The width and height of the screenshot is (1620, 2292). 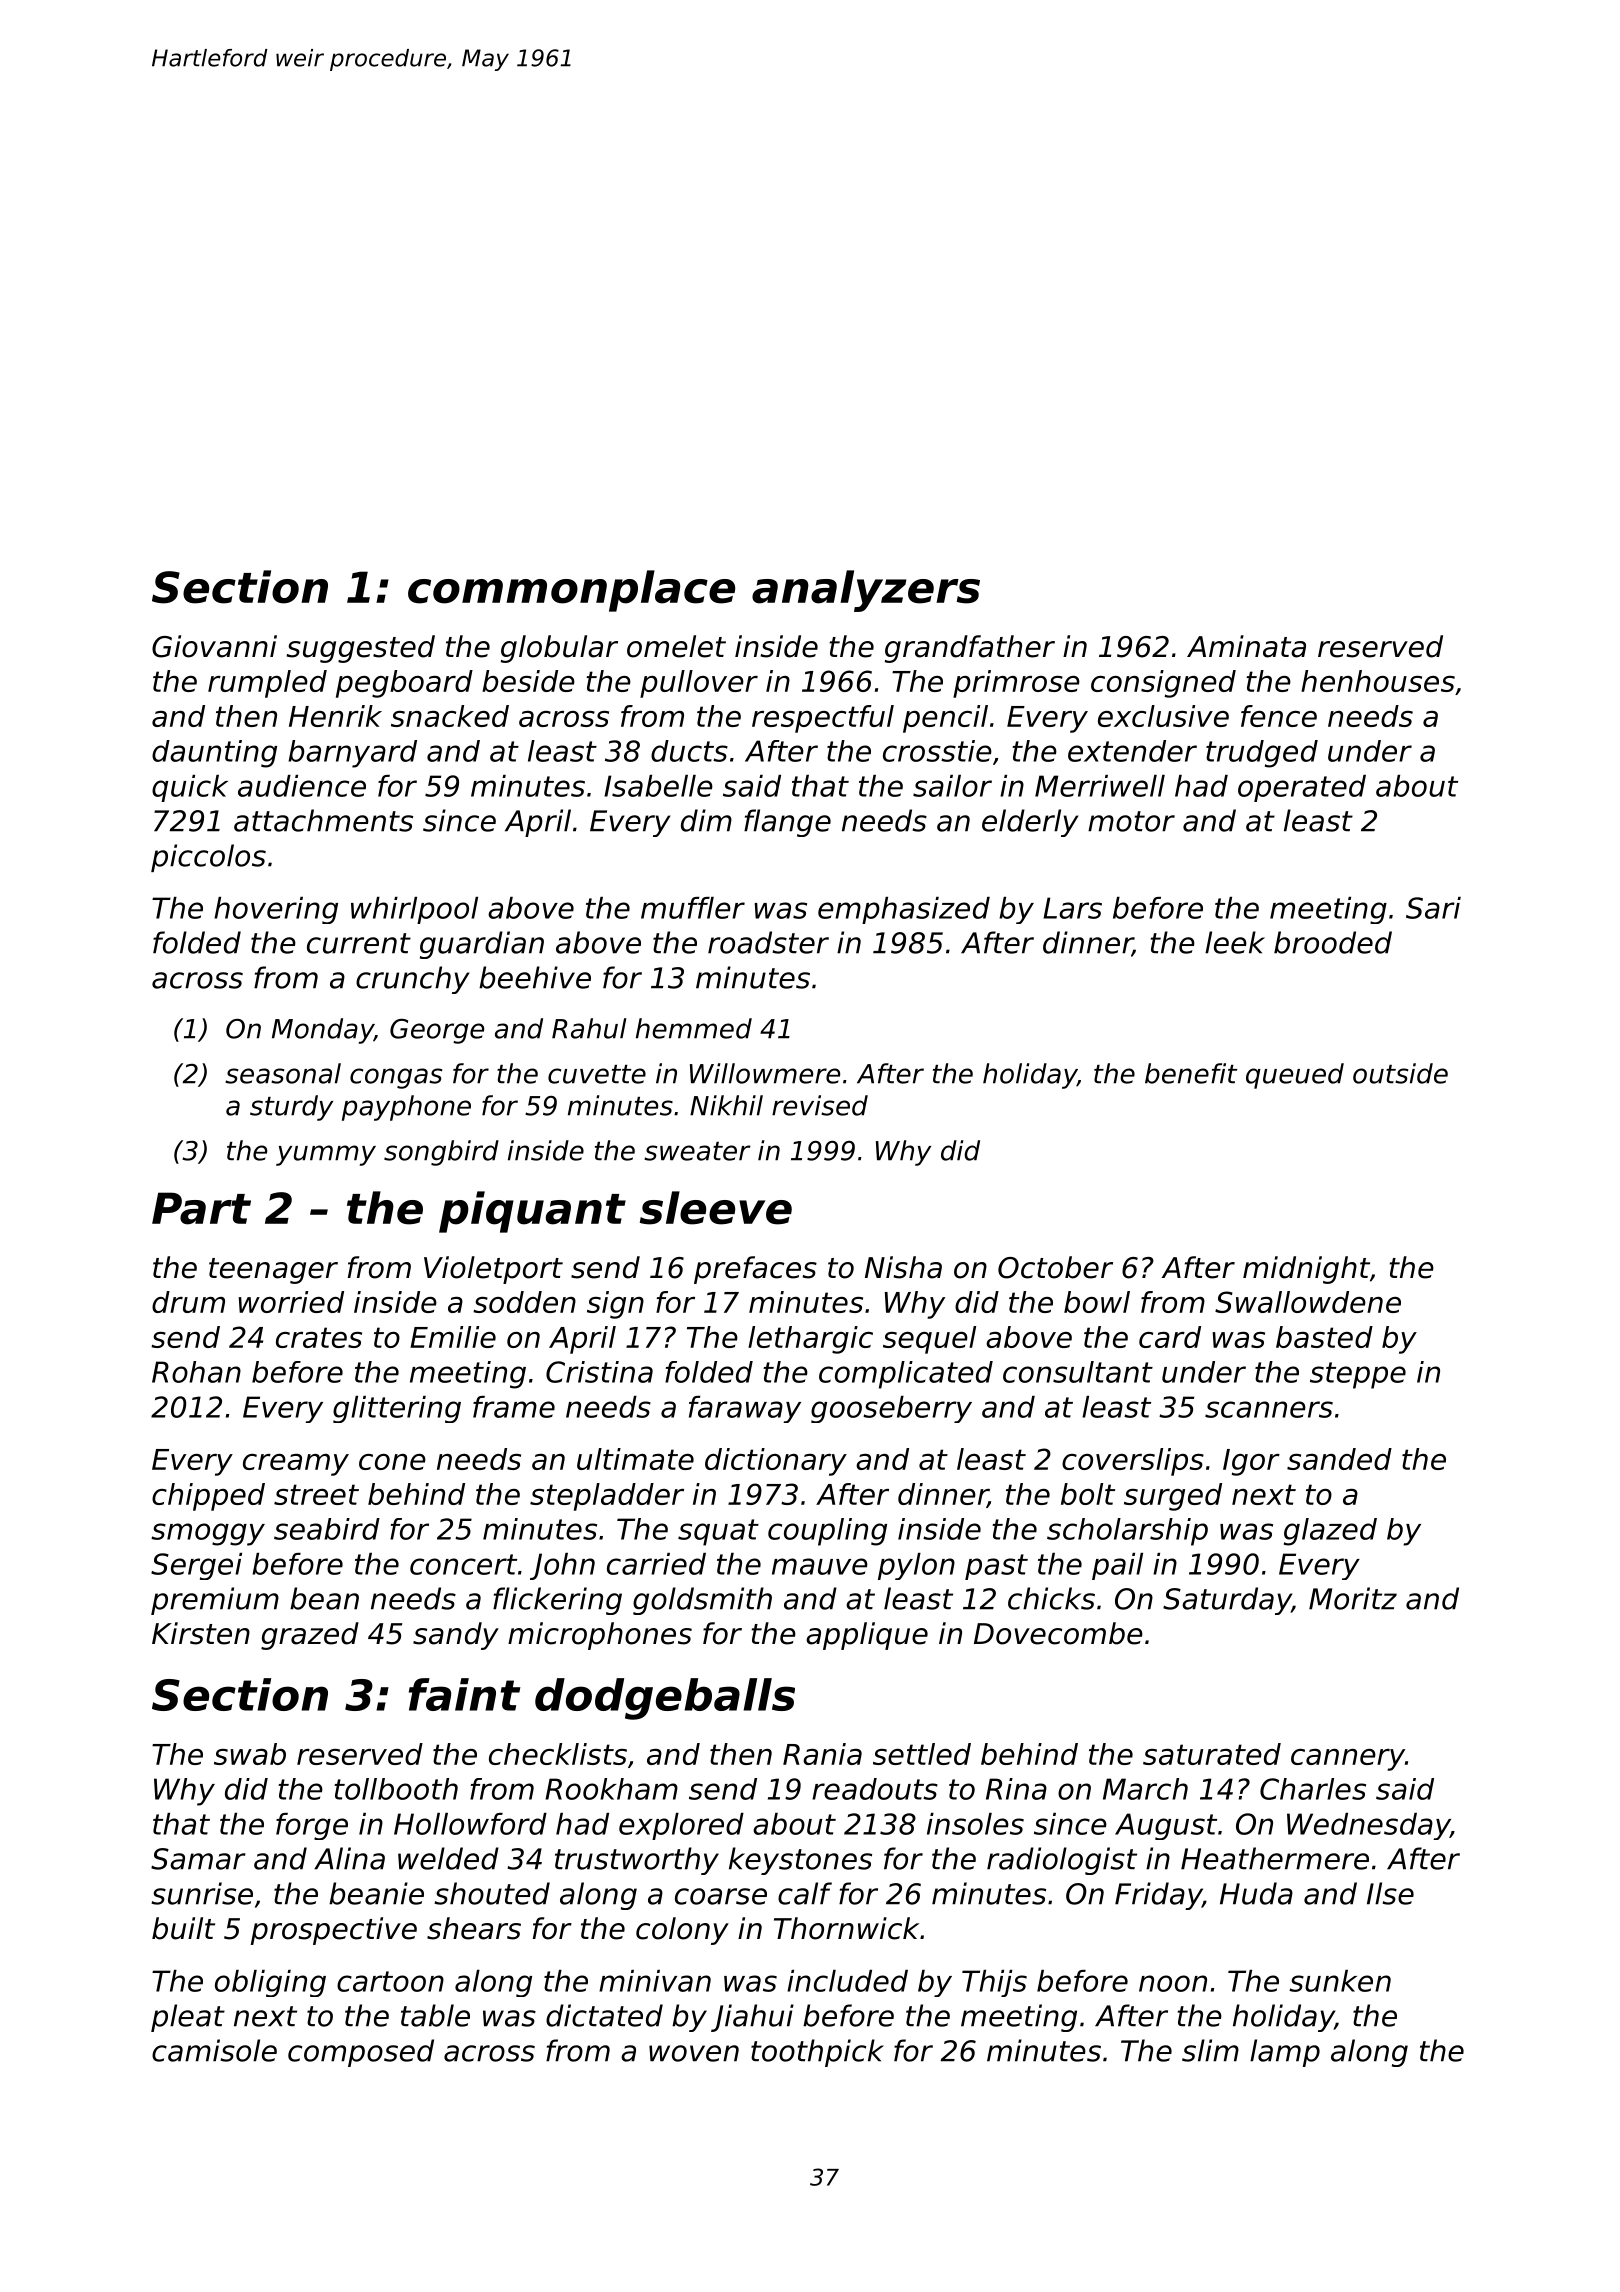 I want to click on elderly, so click(x=1030, y=823).
